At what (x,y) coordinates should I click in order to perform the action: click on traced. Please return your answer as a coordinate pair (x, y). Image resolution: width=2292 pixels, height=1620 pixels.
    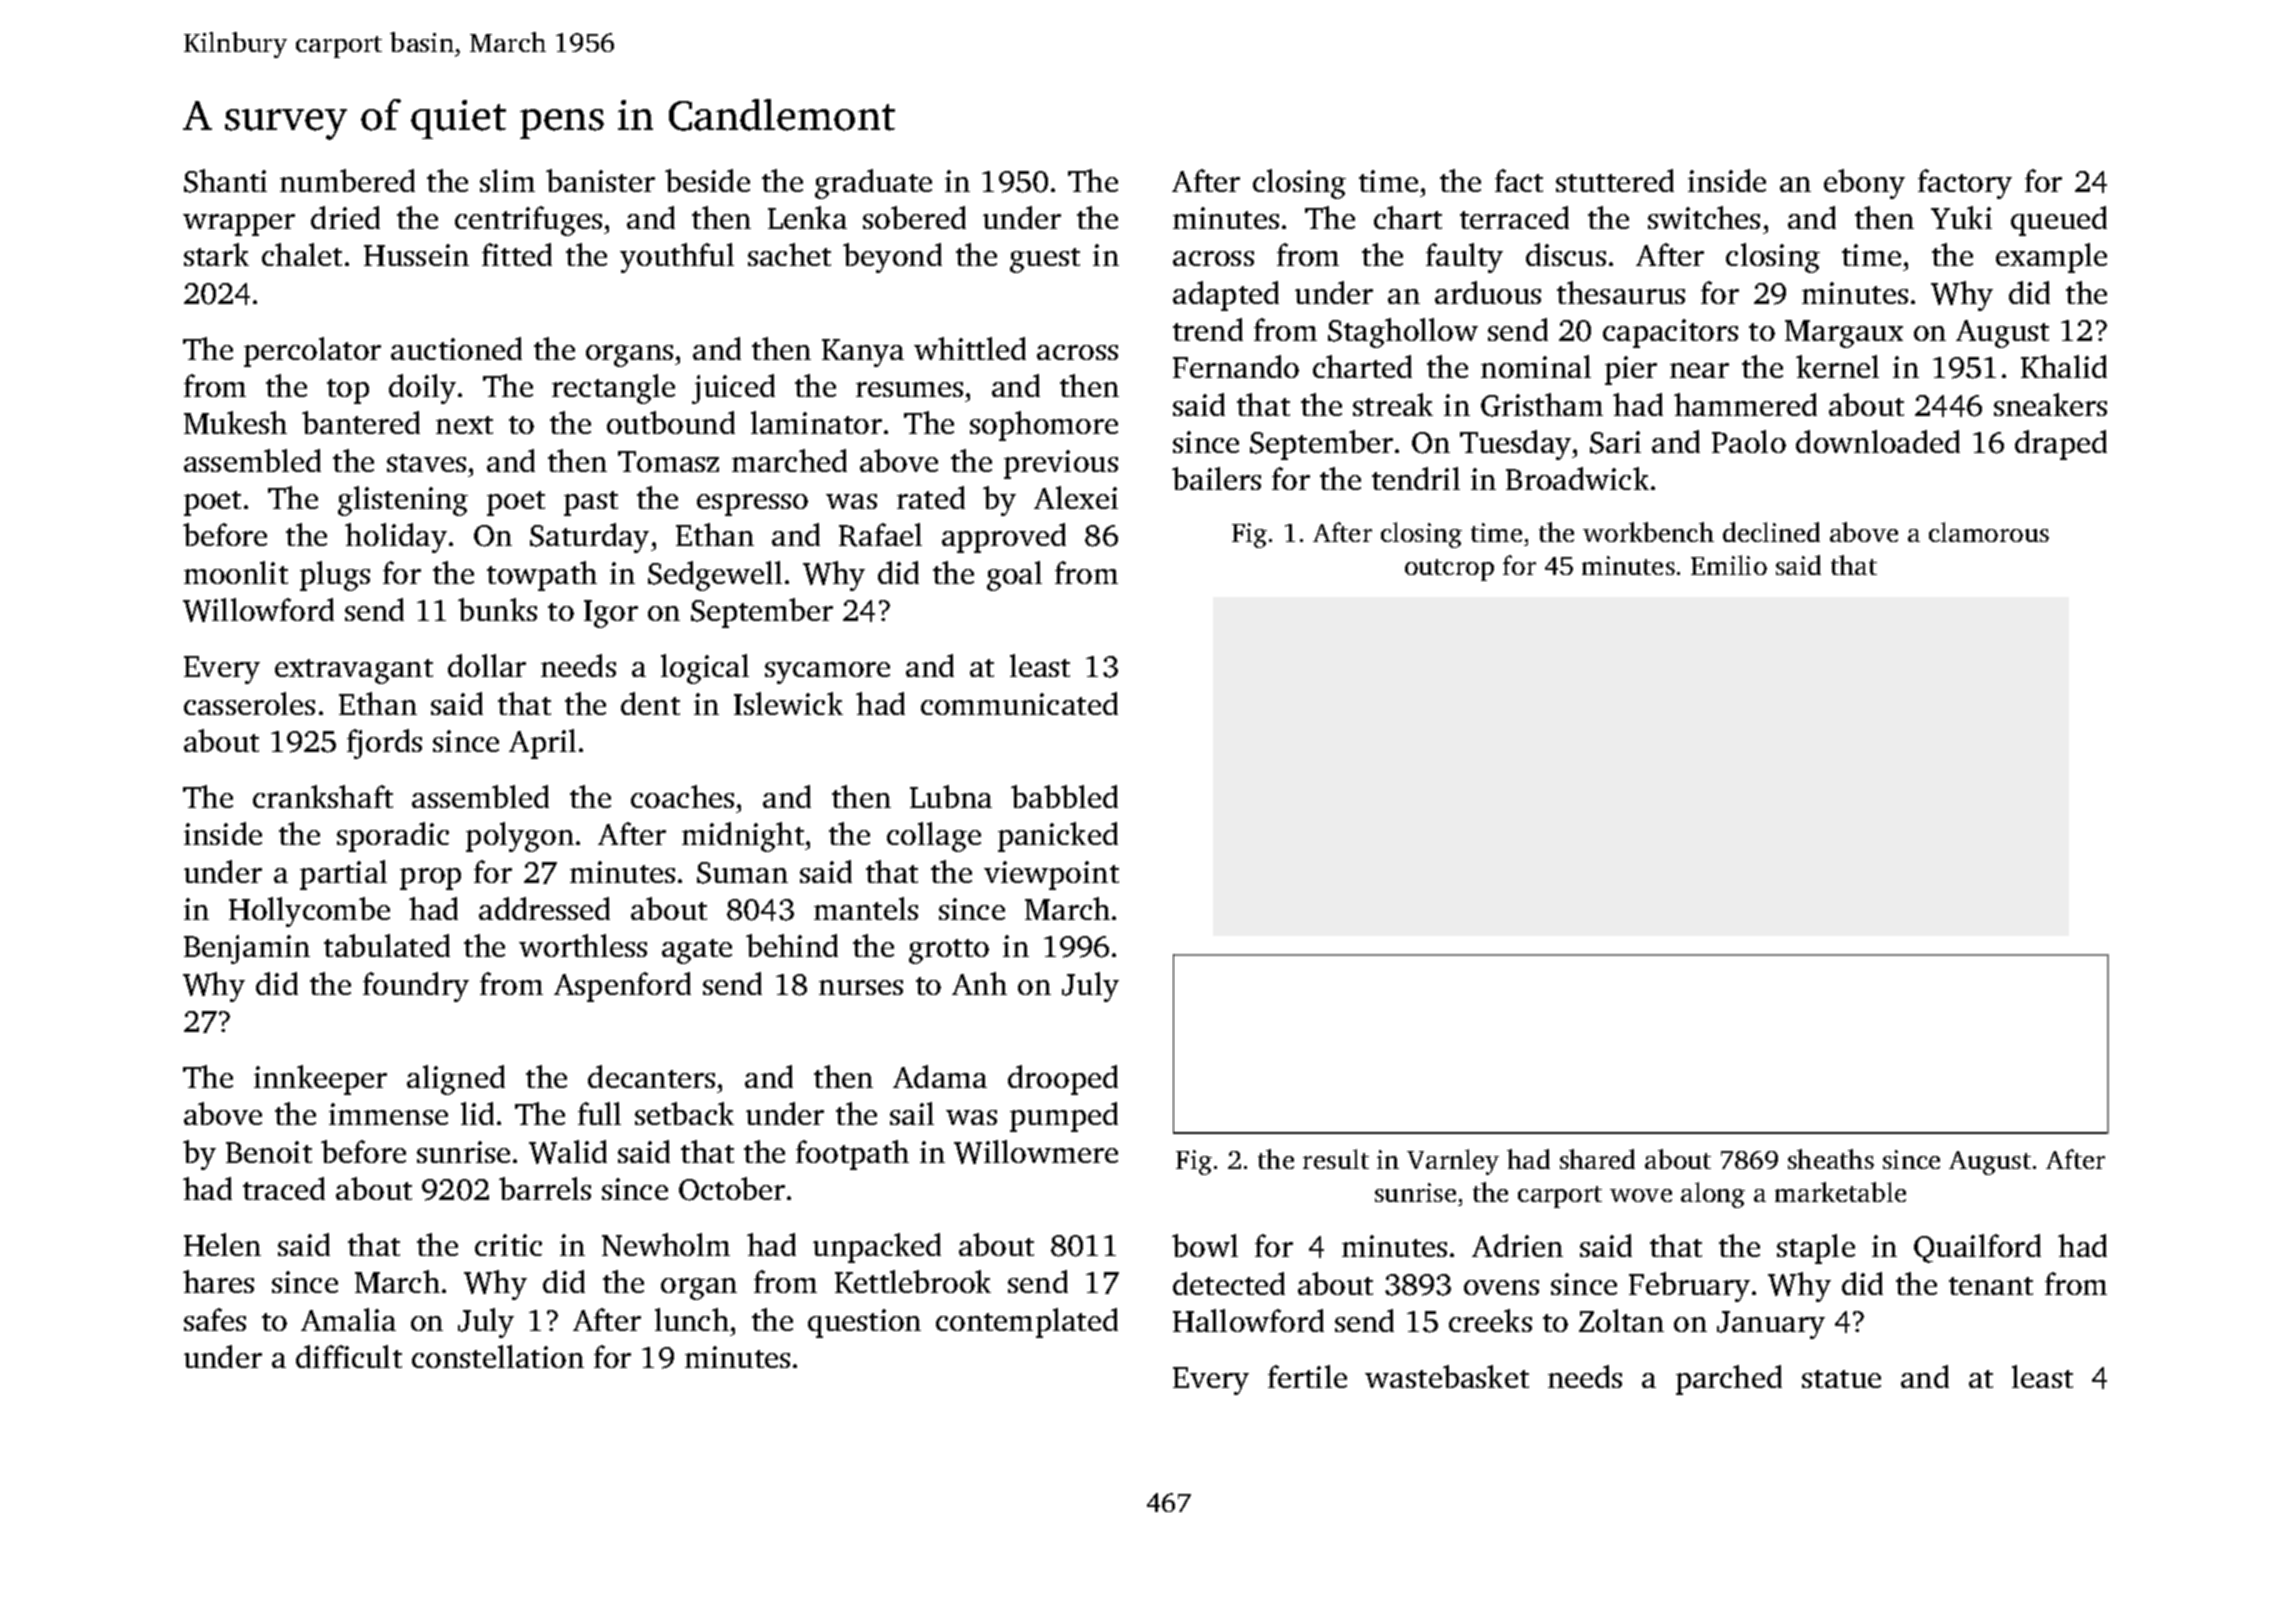
    Looking at the image, I should click on (284, 1188).
